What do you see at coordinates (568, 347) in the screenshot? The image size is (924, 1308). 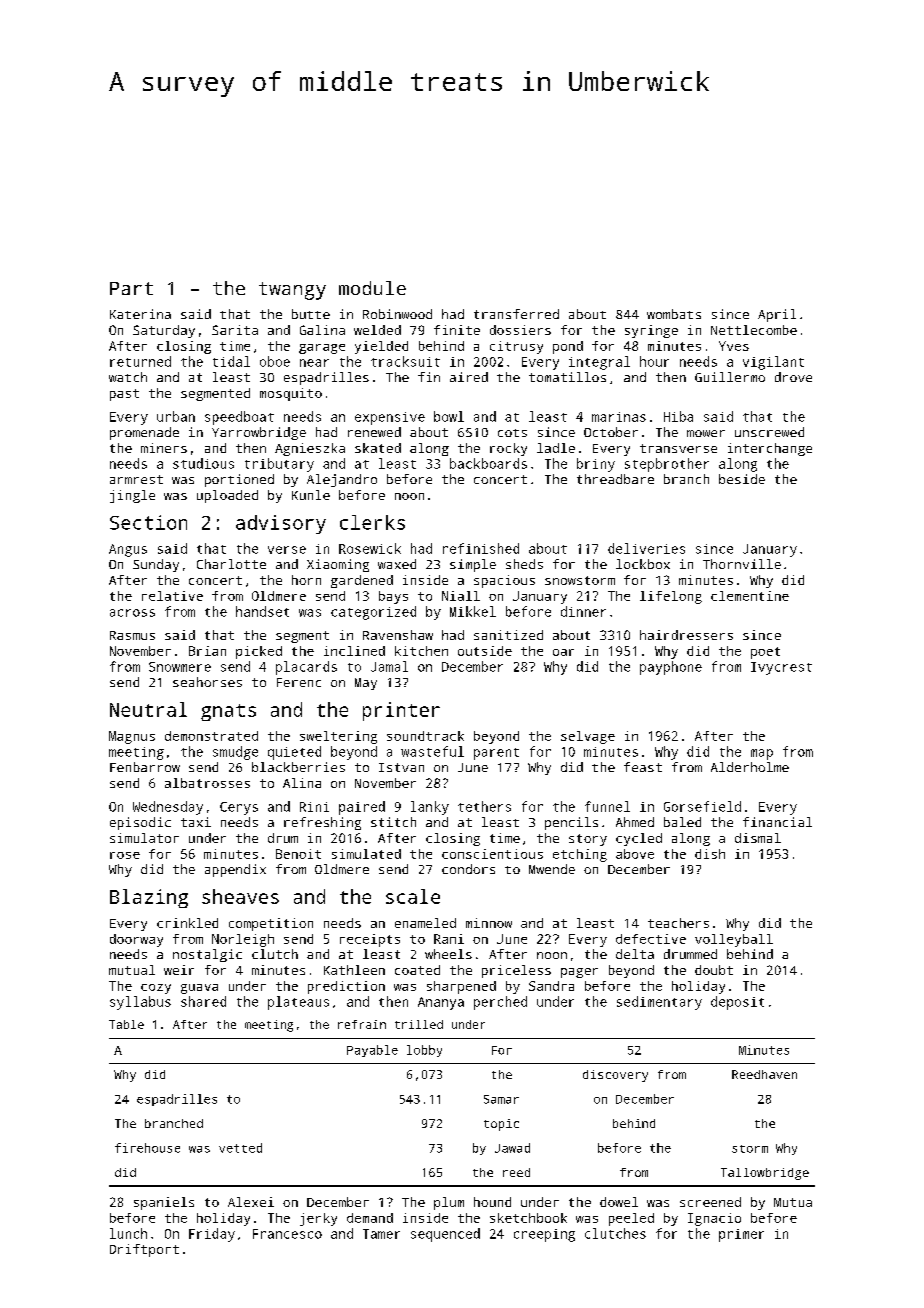 I see `pond` at bounding box center [568, 347].
